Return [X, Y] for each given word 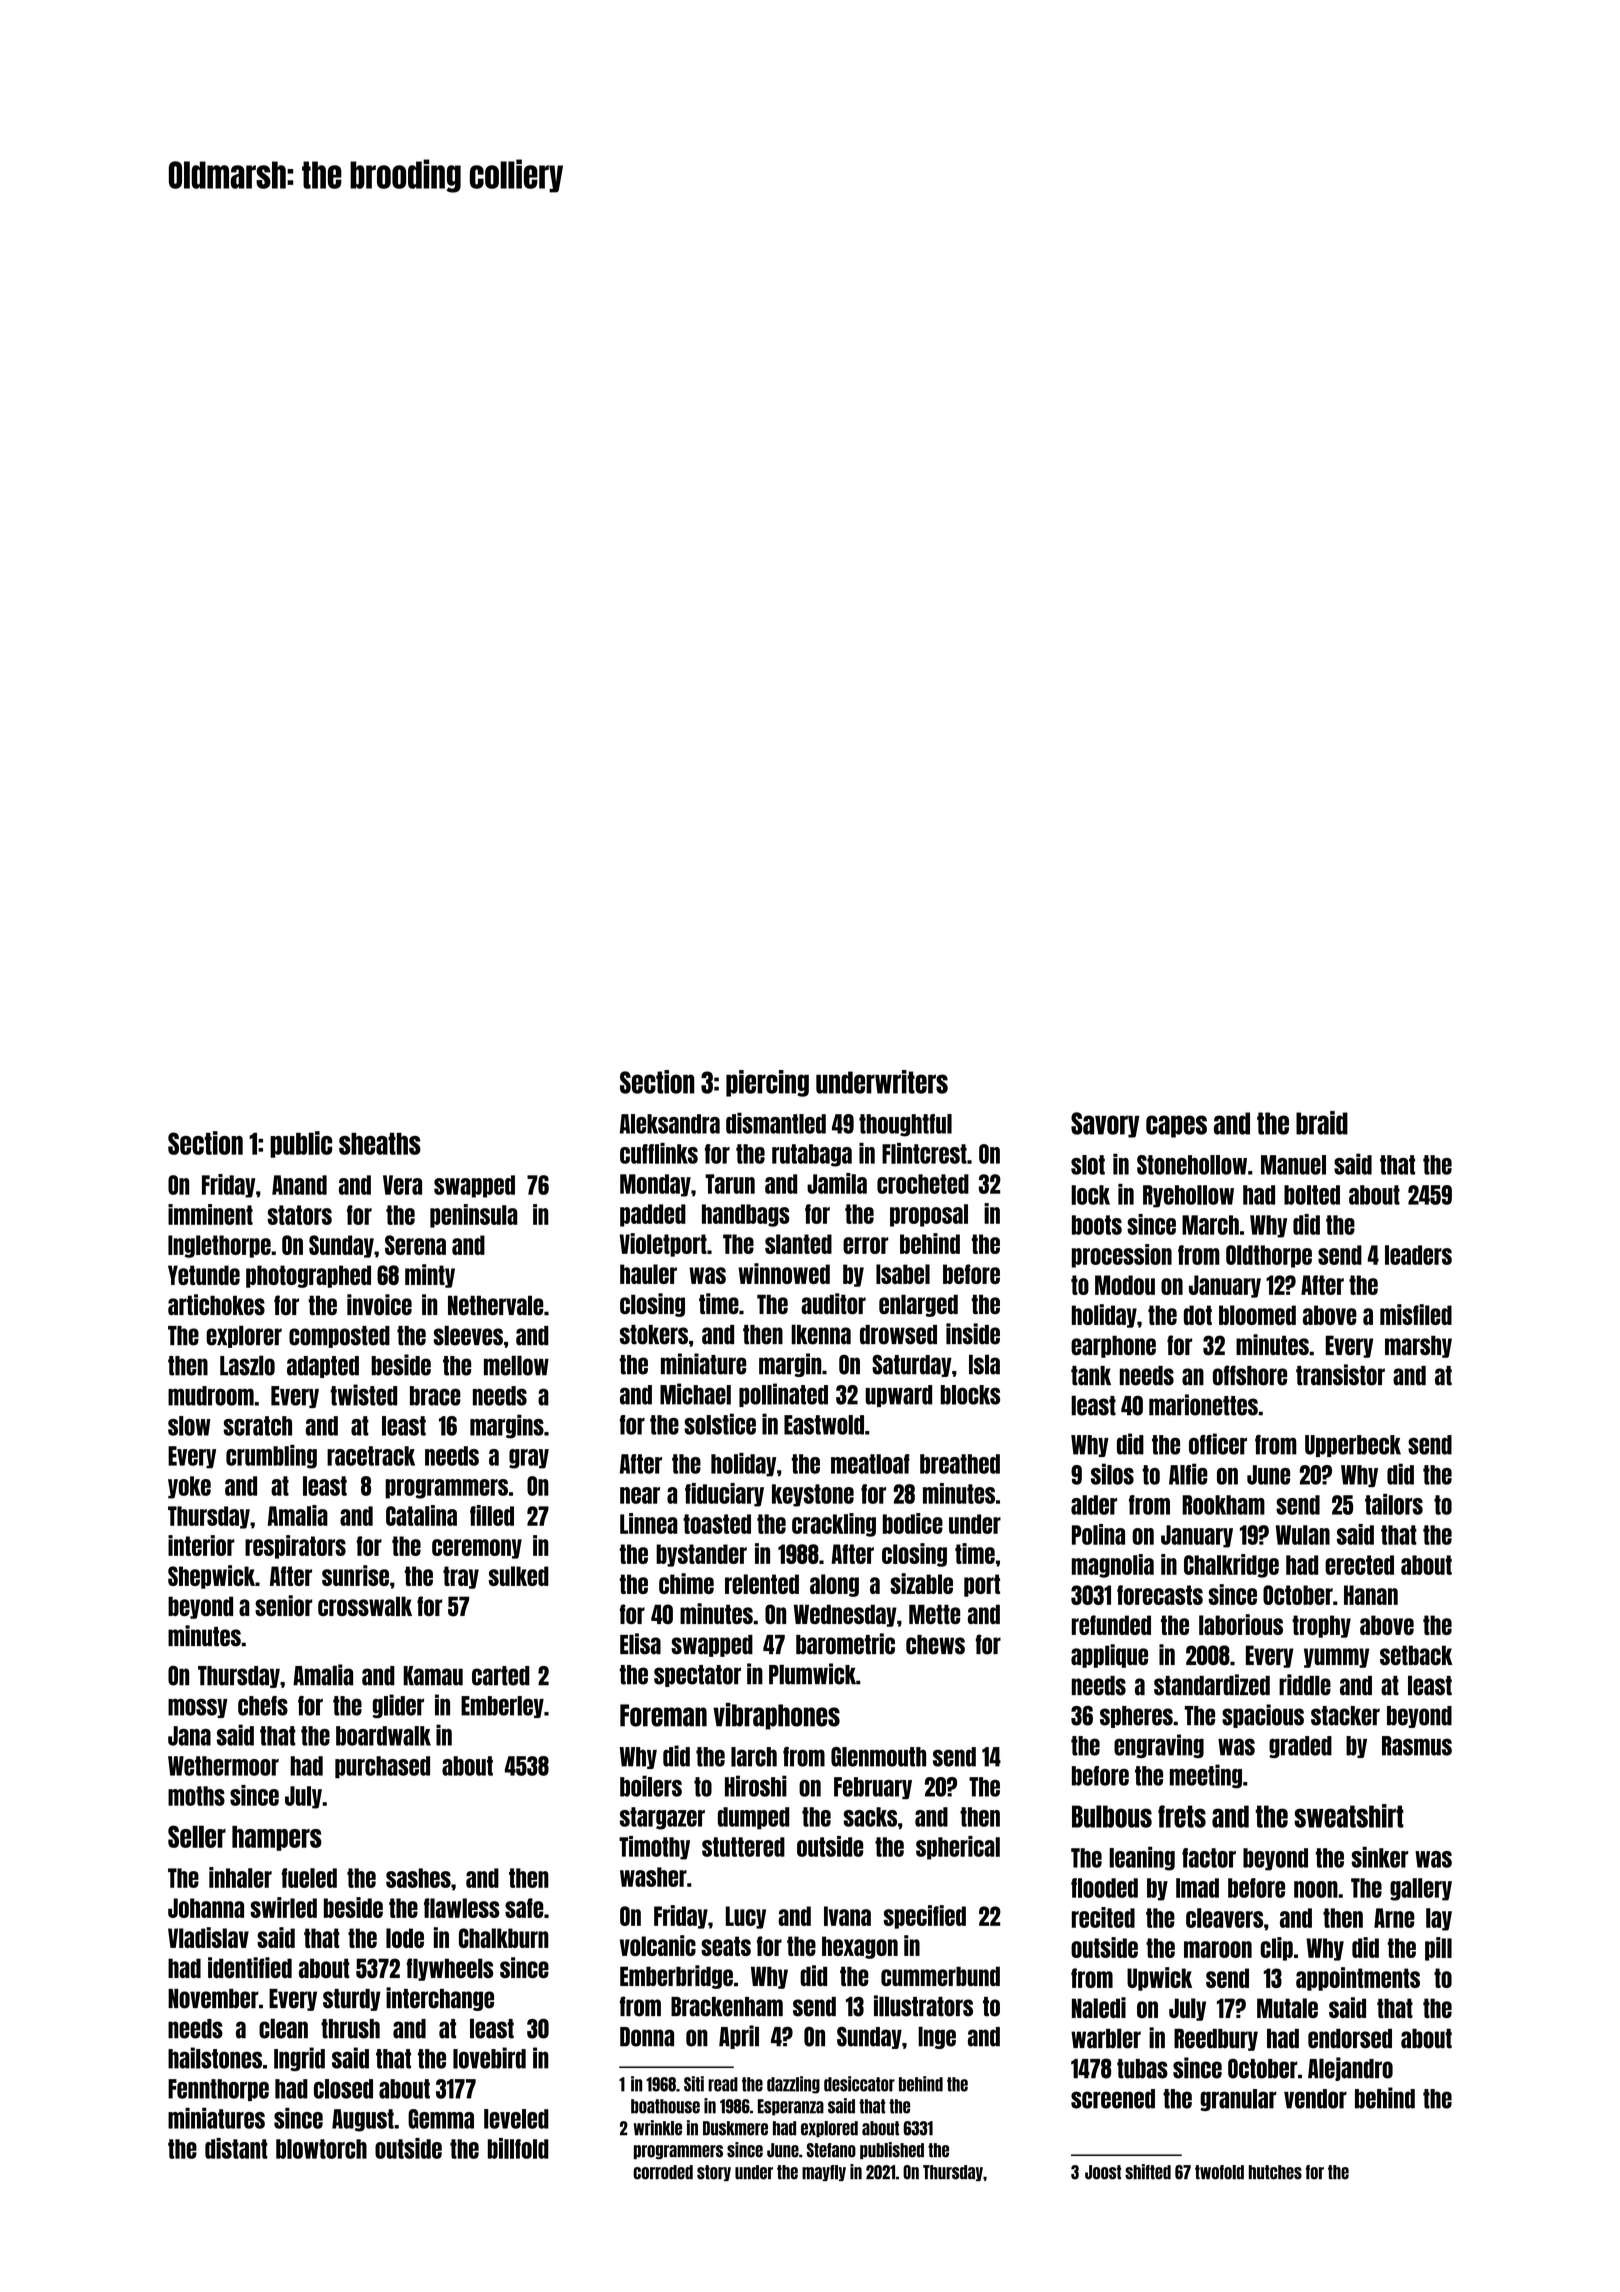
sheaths [380, 1144]
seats [726, 1946]
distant [236, 2148]
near [640, 1495]
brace [435, 1396]
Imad [1197, 1888]
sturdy [352, 2000]
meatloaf [870, 1464]
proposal [929, 1215]
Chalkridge [1231, 1566]
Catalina [421, 1515]
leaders [1418, 1255]
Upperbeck [1353, 1446]
